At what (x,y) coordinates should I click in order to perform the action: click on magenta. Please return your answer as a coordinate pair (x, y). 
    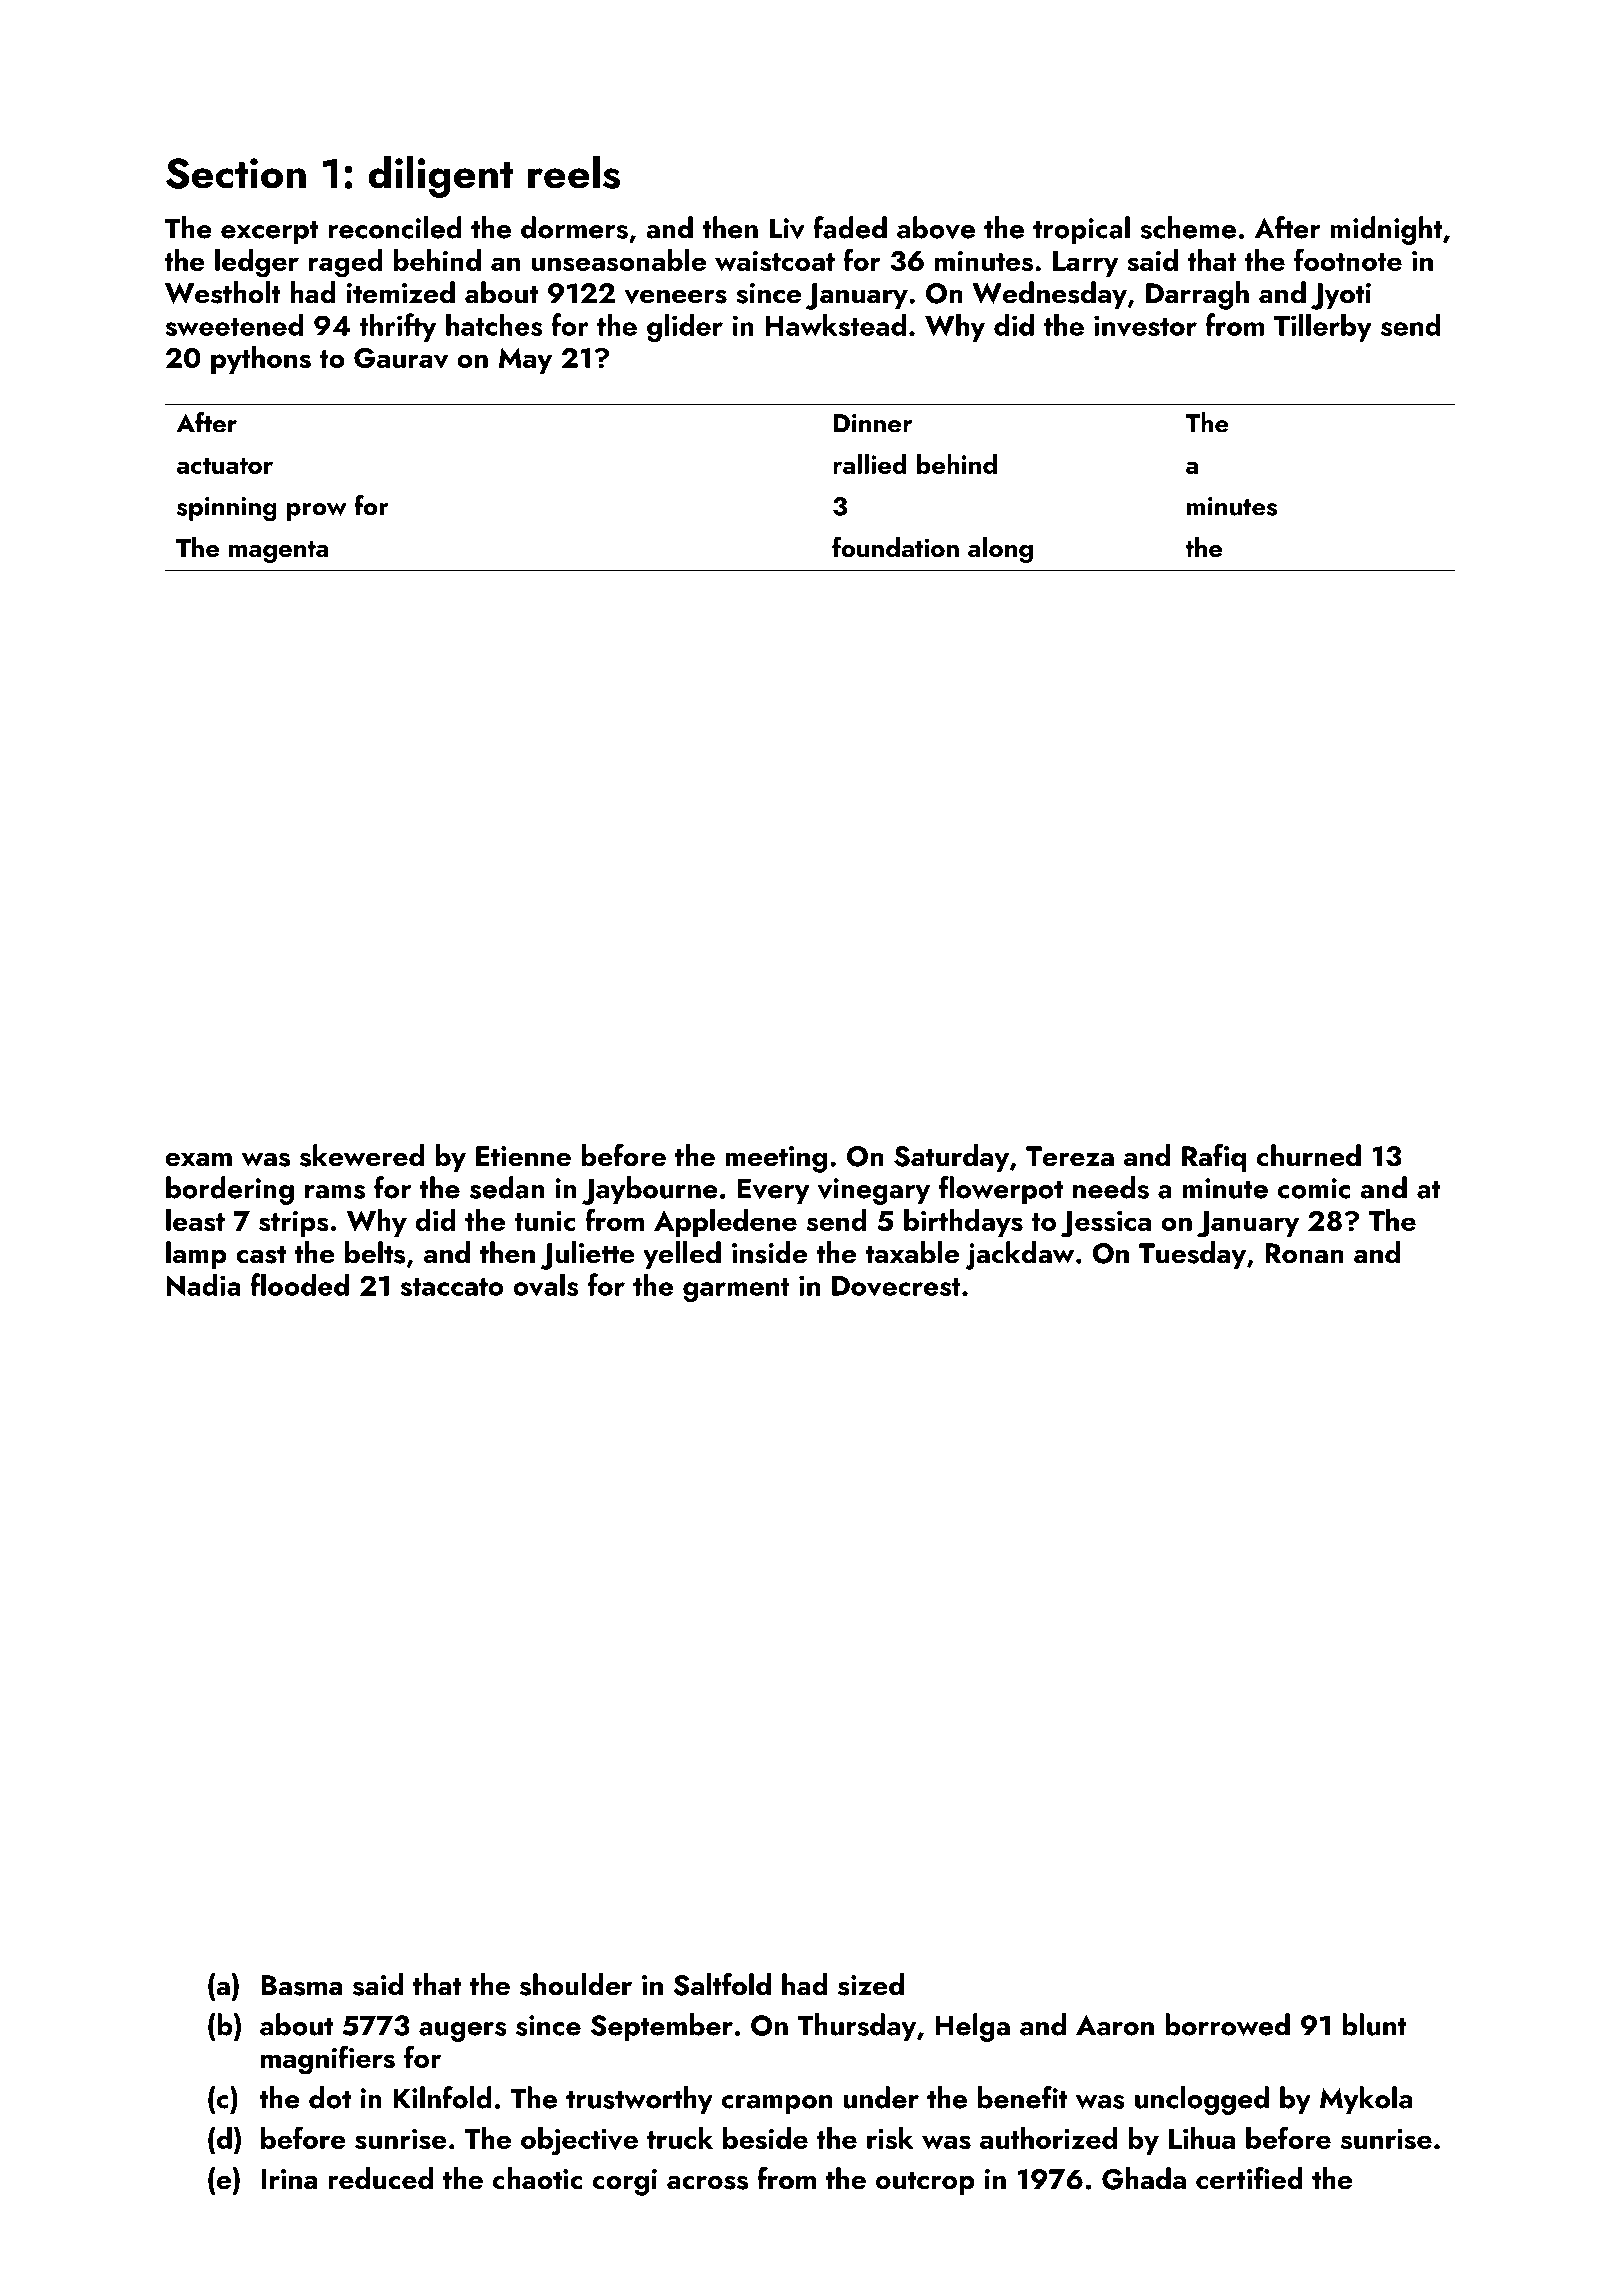
    Looking at the image, I should click on (278, 552).
